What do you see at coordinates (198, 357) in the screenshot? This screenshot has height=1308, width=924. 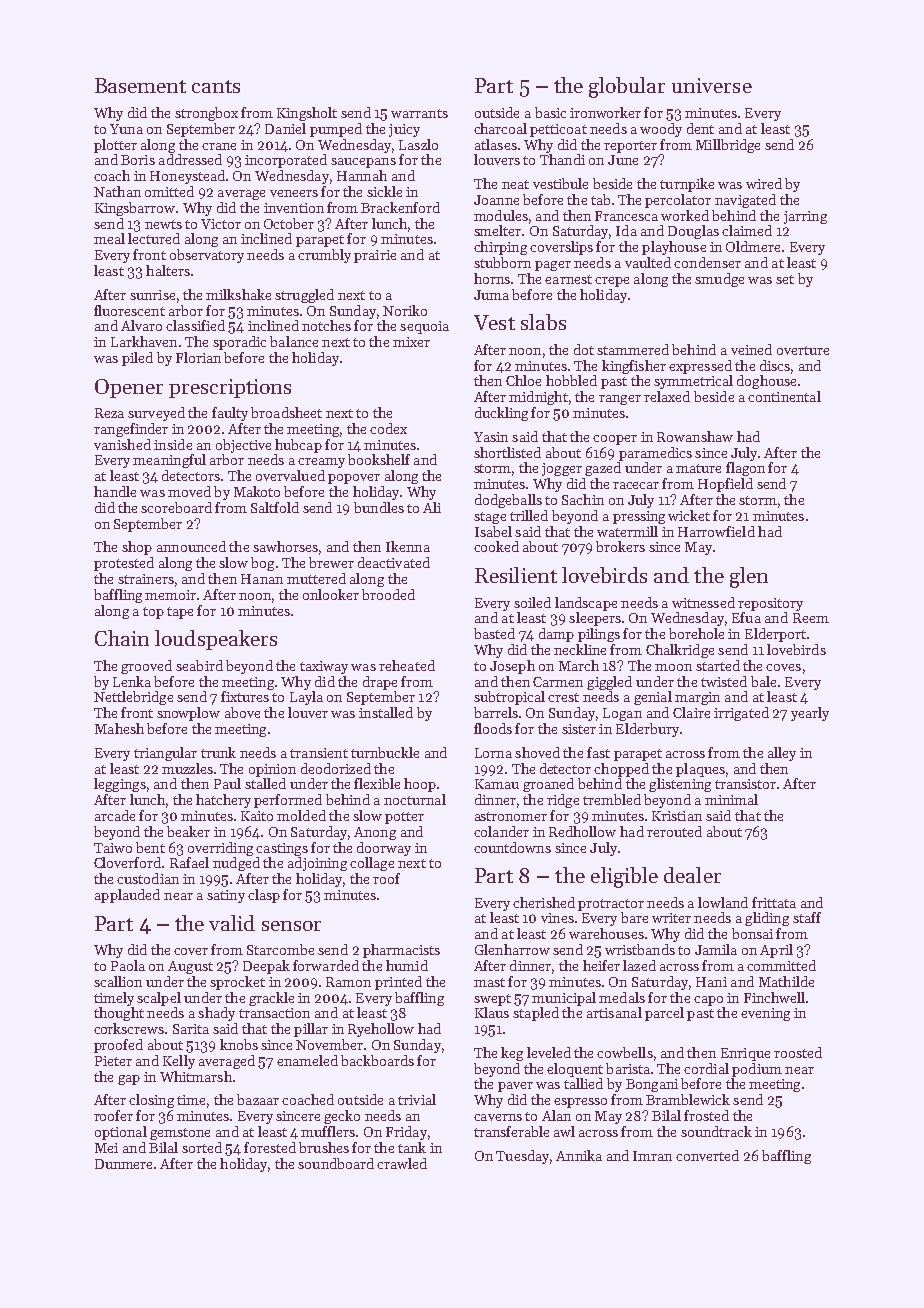 I see `Florian` at bounding box center [198, 357].
